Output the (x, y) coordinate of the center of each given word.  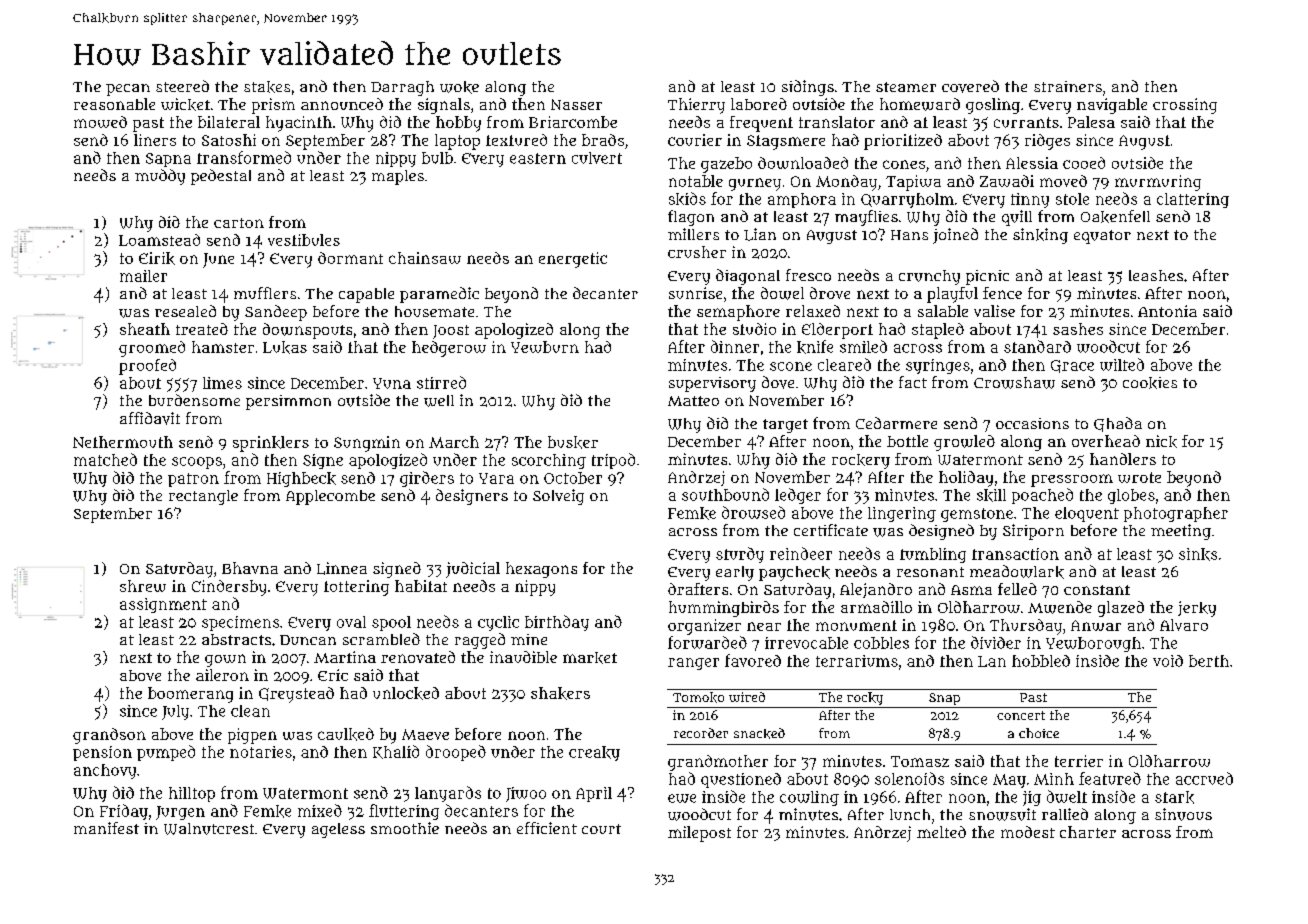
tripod (613, 461)
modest (1028, 832)
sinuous (1183, 814)
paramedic (439, 295)
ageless (338, 830)
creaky (594, 753)
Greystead (296, 695)
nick (1161, 441)
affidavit (150, 418)
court (601, 829)
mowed (100, 122)
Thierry (696, 106)
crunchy (929, 277)
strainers (1068, 86)
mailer (143, 276)
